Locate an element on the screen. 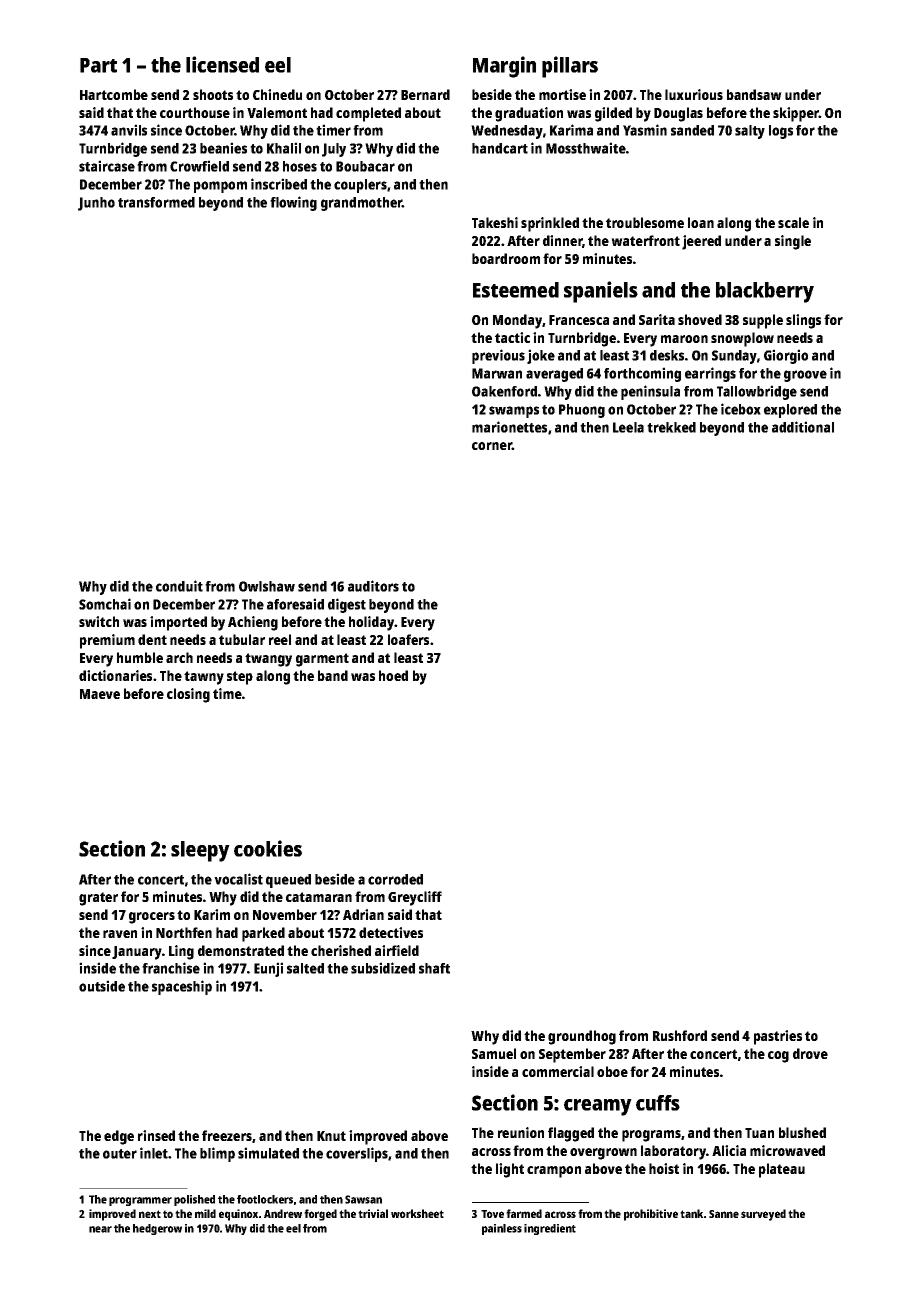  Margin is located at coordinates (504, 67).
